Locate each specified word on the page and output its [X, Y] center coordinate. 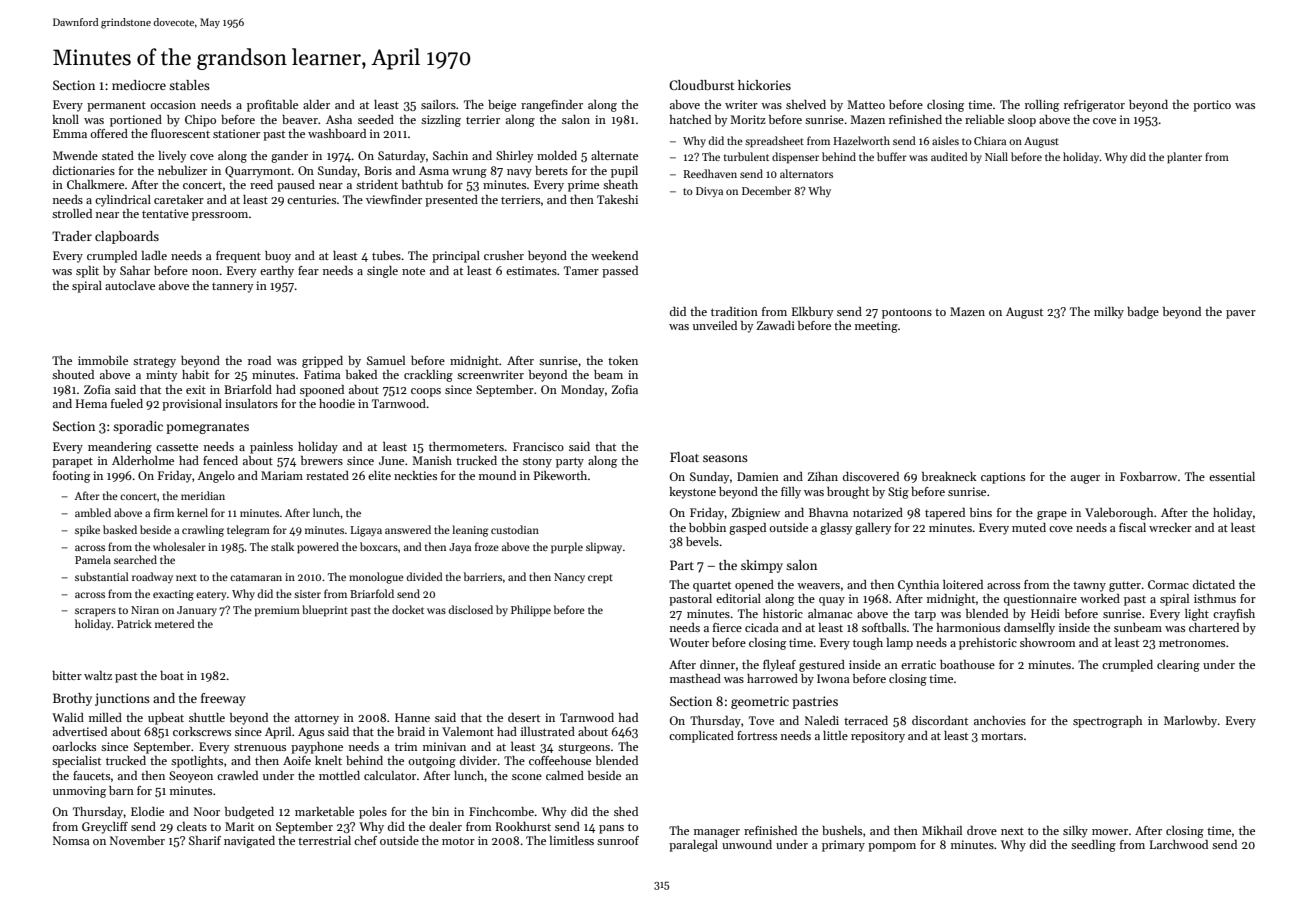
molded [557, 155]
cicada [762, 627]
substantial [102, 576]
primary [843, 846]
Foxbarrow [1148, 476]
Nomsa [71, 840]
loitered [963, 584]
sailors [438, 104]
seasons [725, 458]
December [766, 190]
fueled [127, 403]
